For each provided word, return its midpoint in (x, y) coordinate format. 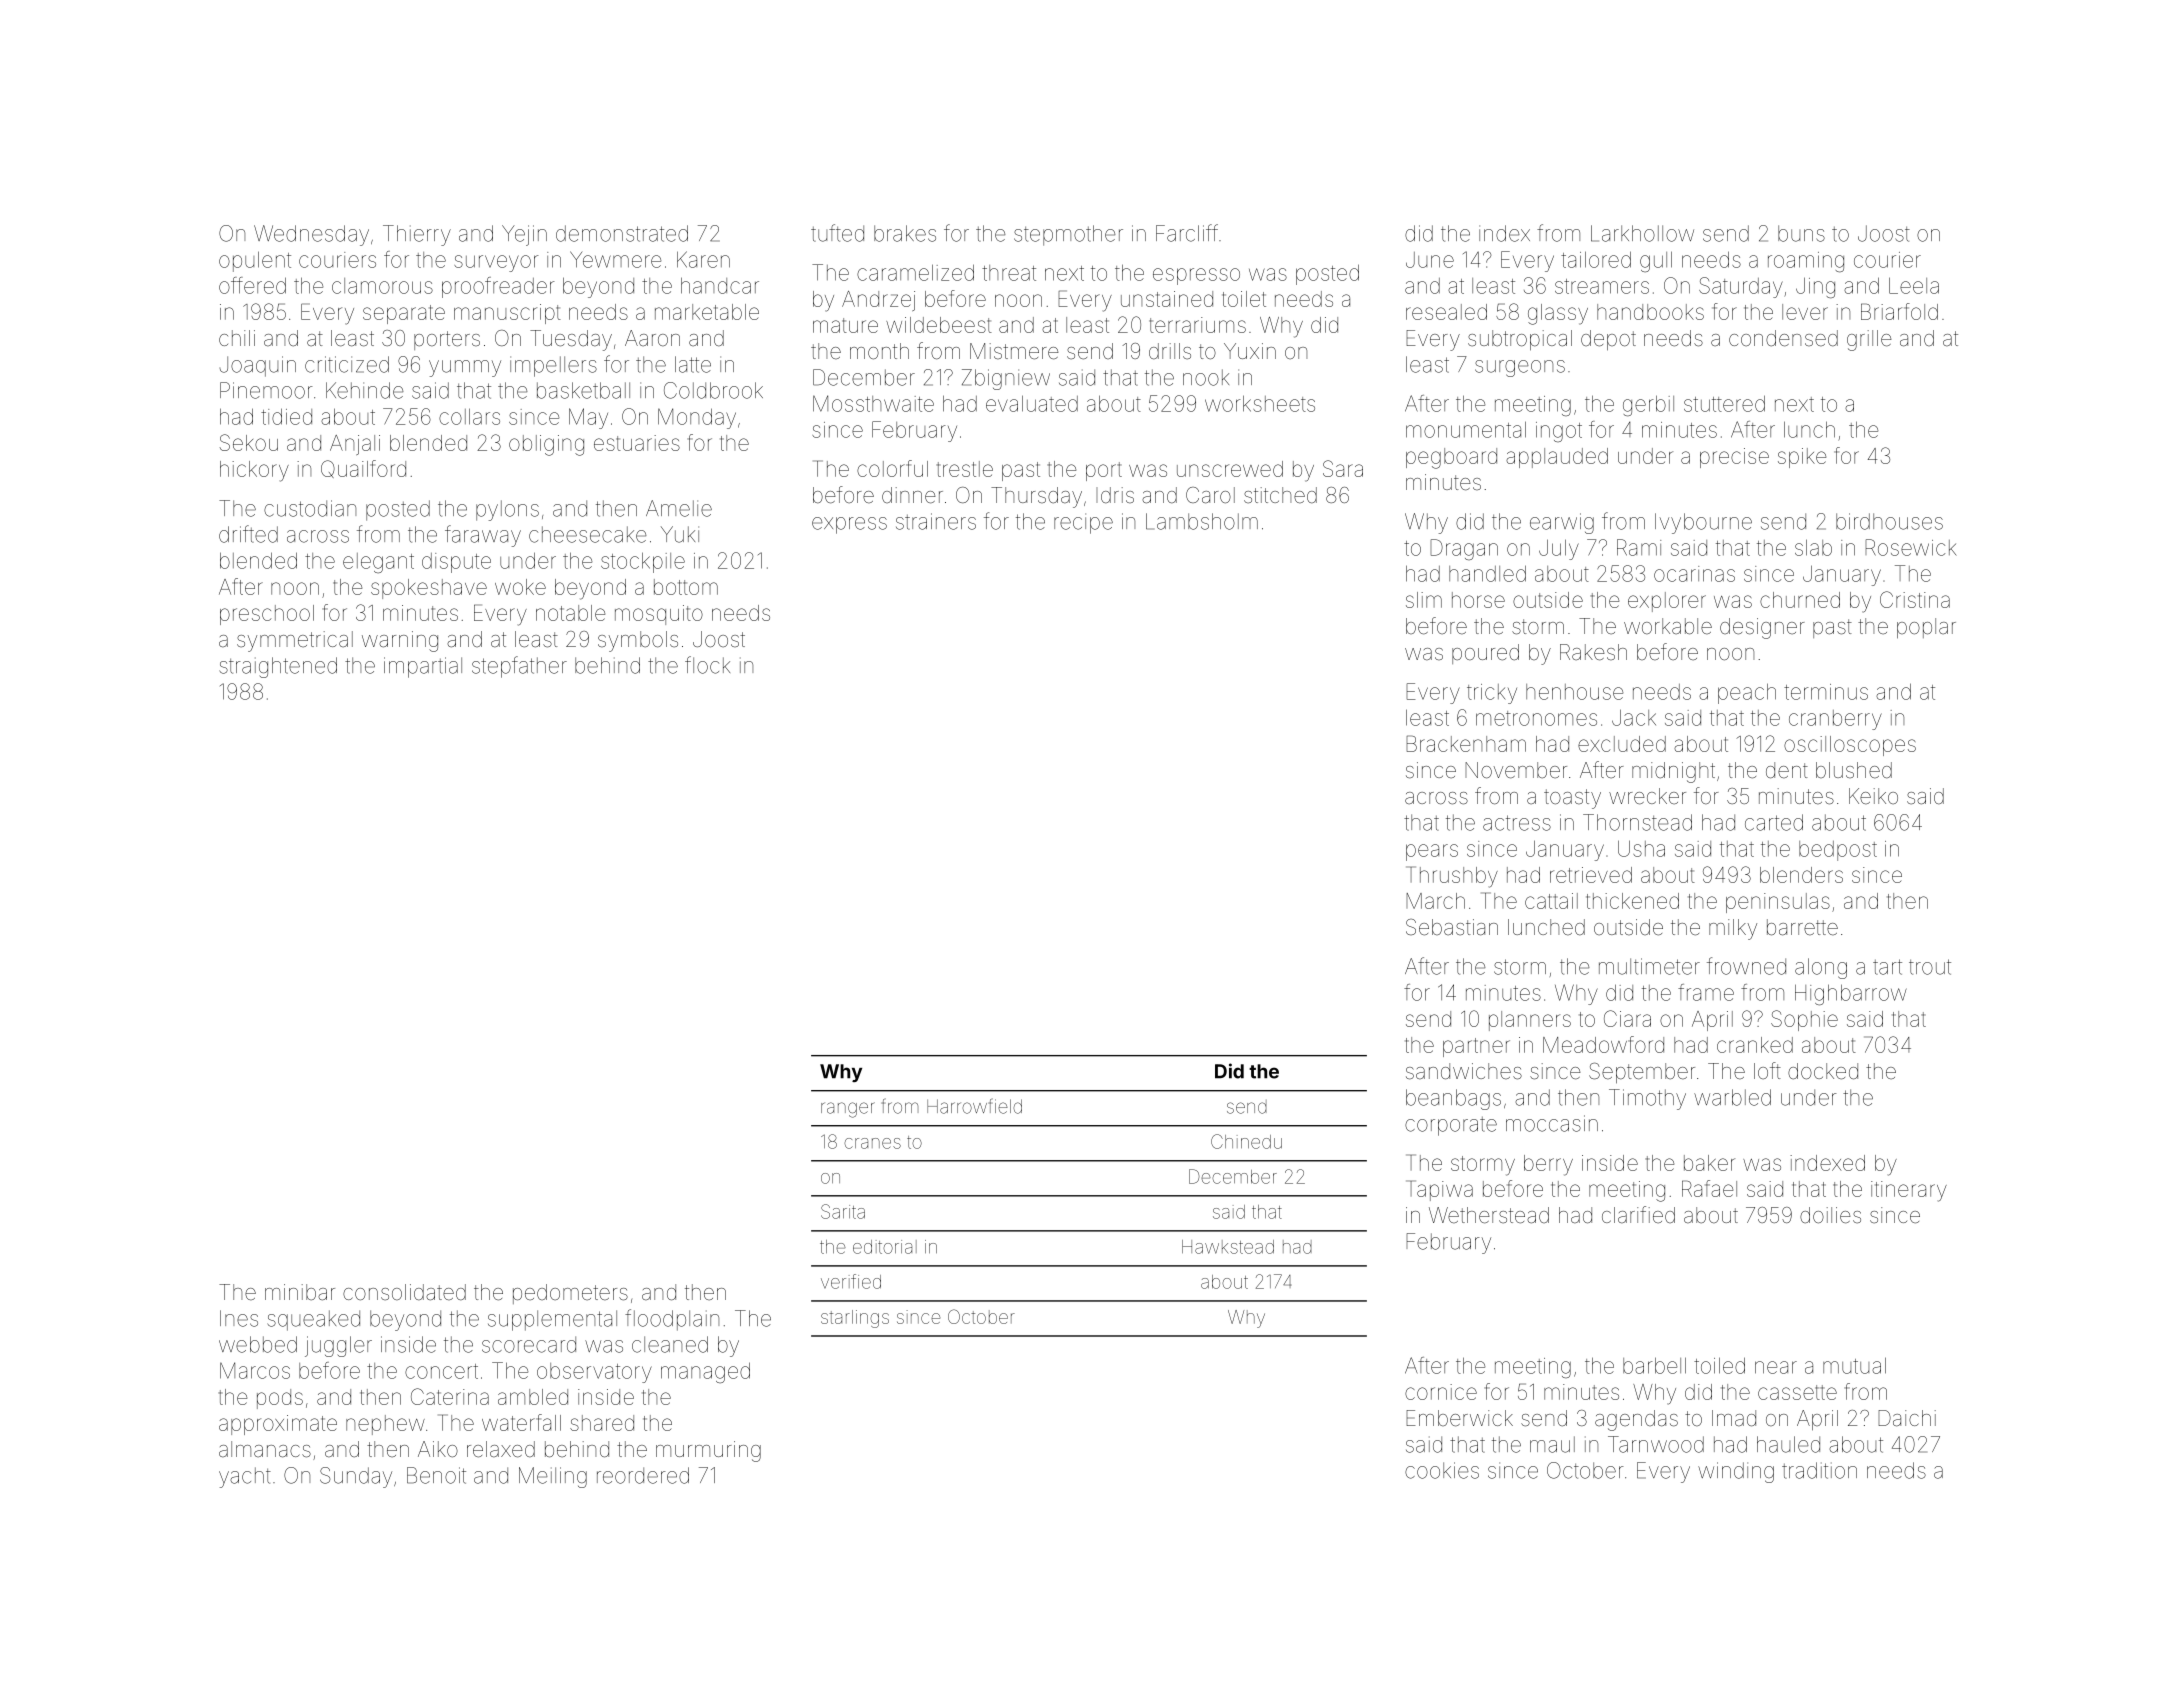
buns (1801, 233)
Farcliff (1187, 233)
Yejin (524, 235)
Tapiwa (1439, 1190)
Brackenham (1466, 743)
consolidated (404, 1292)
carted (1774, 822)
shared (602, 1423)
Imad (1734, 1418)
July (1559, 549)
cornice (1441, 1392)
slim (1424, 600)
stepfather (519, 667)
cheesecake (588, 534)
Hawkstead (1228, 1247)
